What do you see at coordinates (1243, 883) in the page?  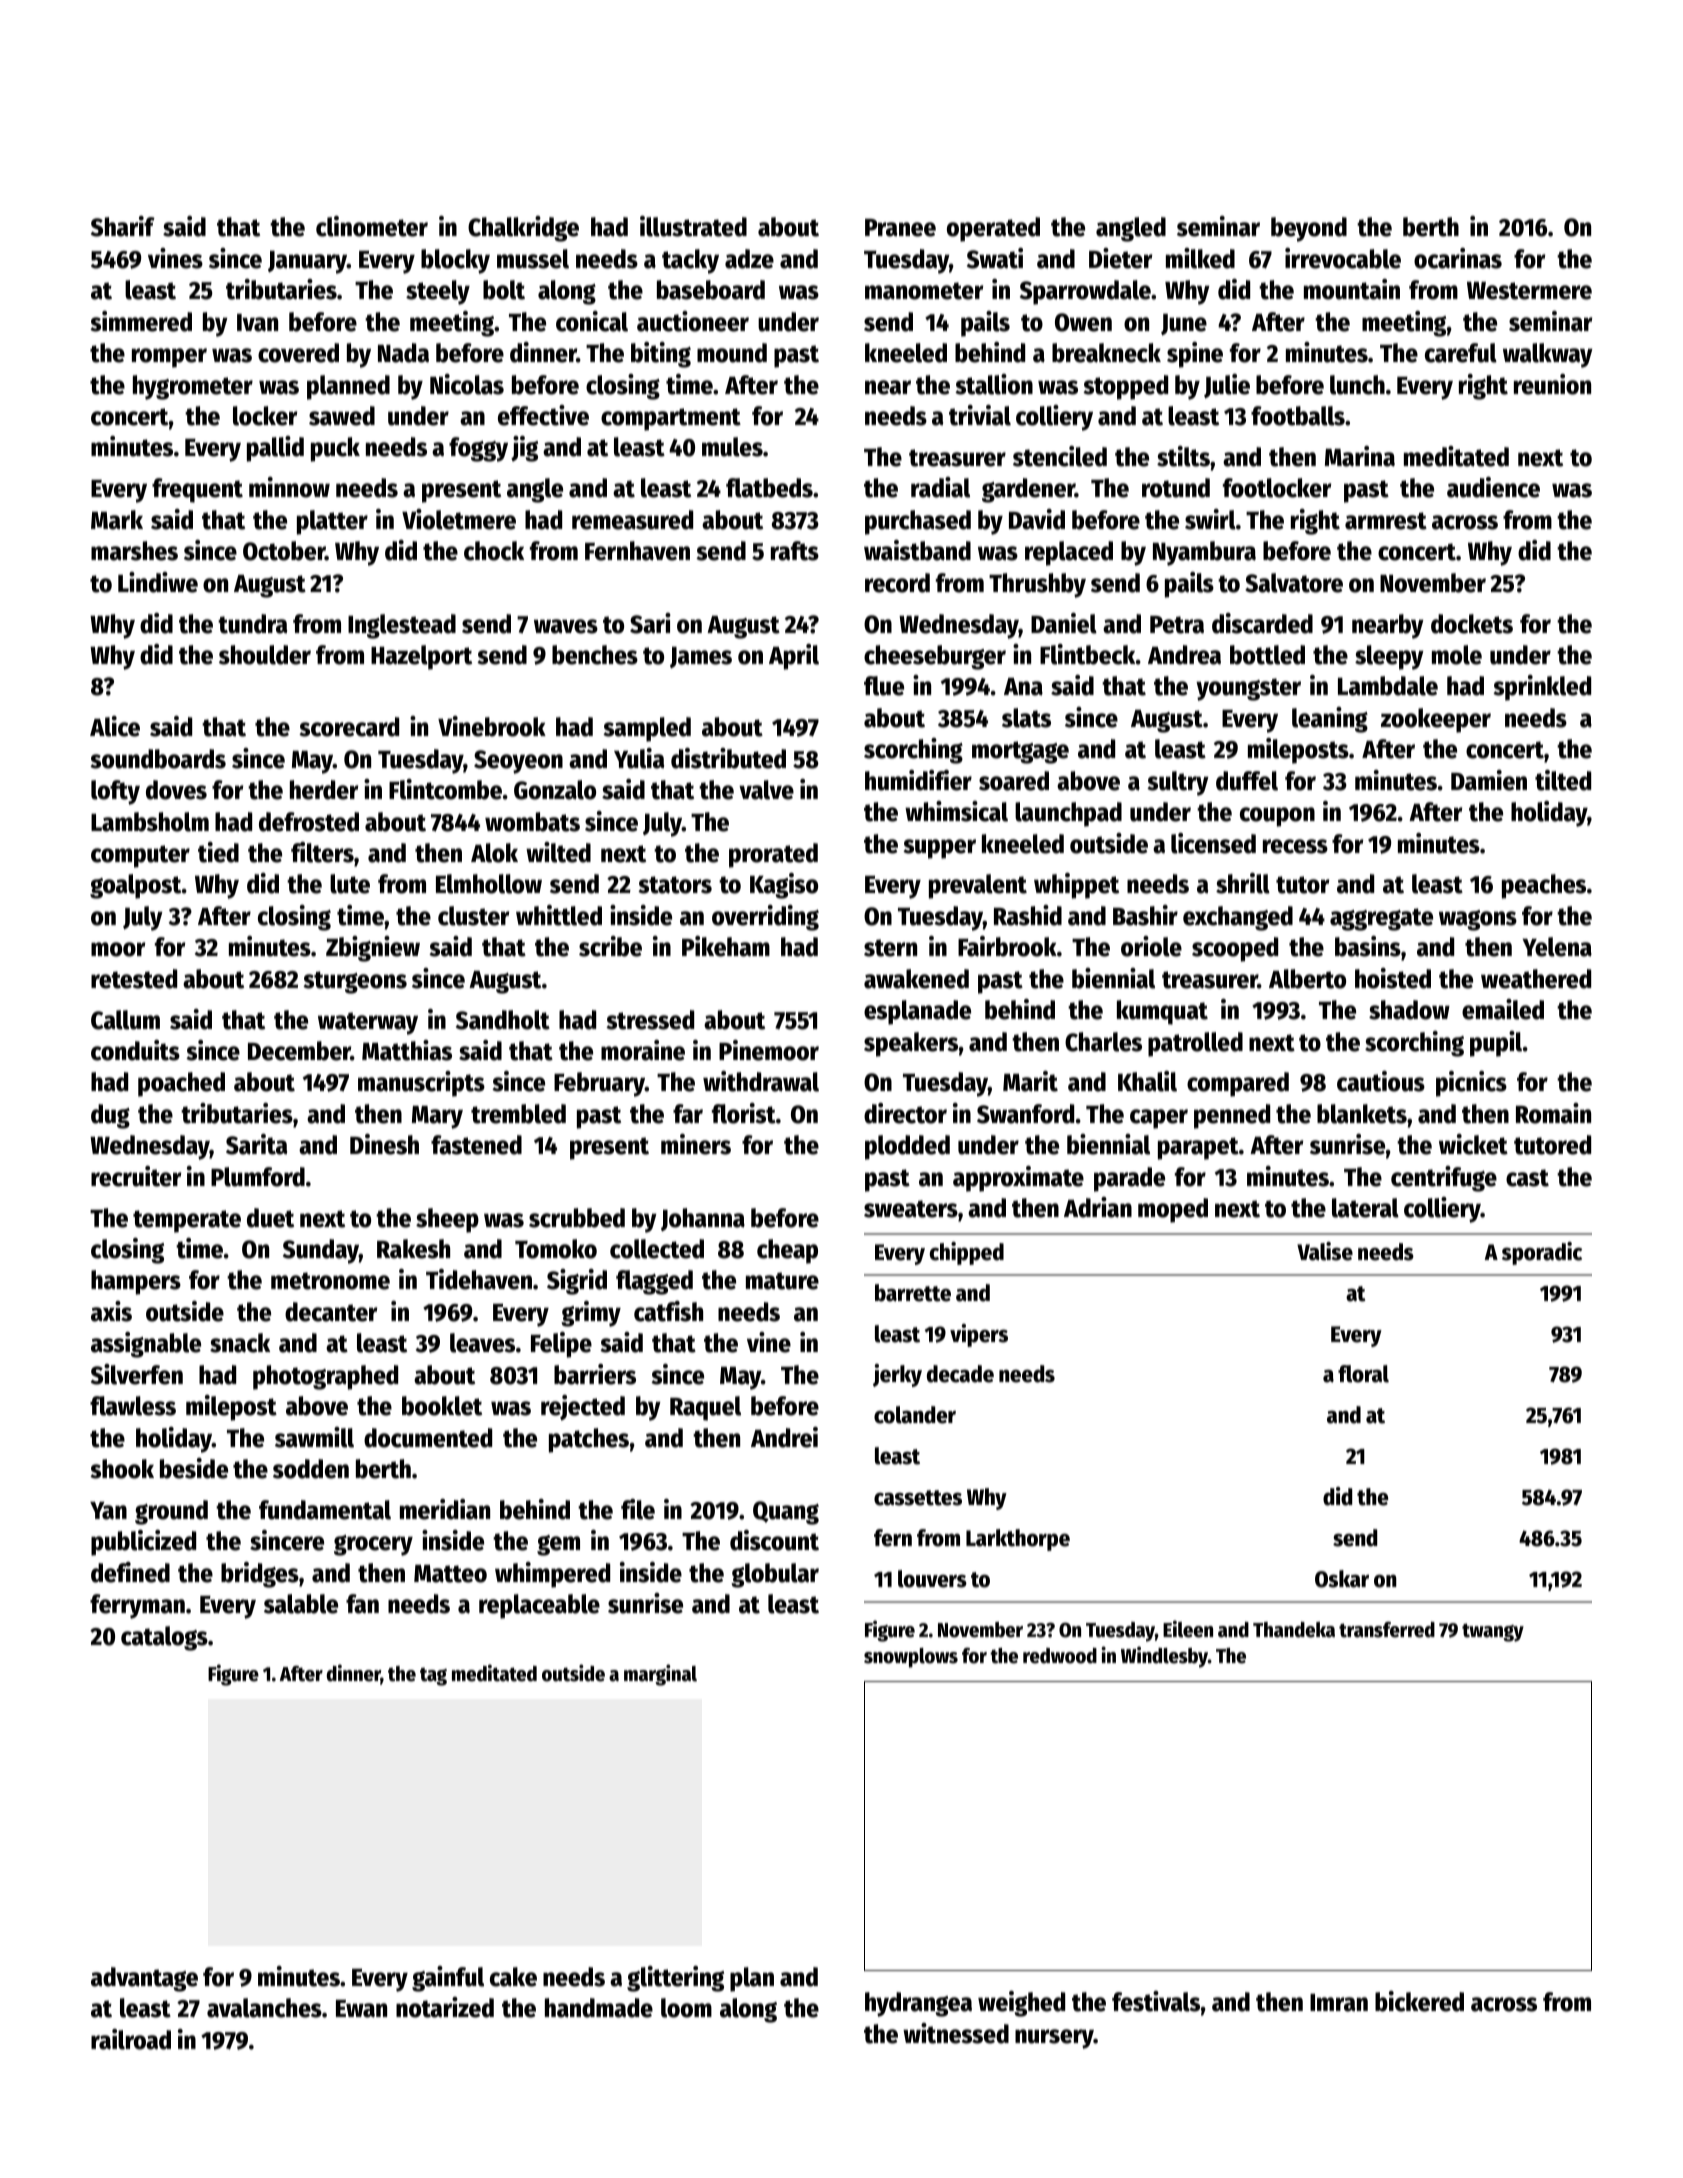 I see `shrill` at bounding box center [1243, 883].
